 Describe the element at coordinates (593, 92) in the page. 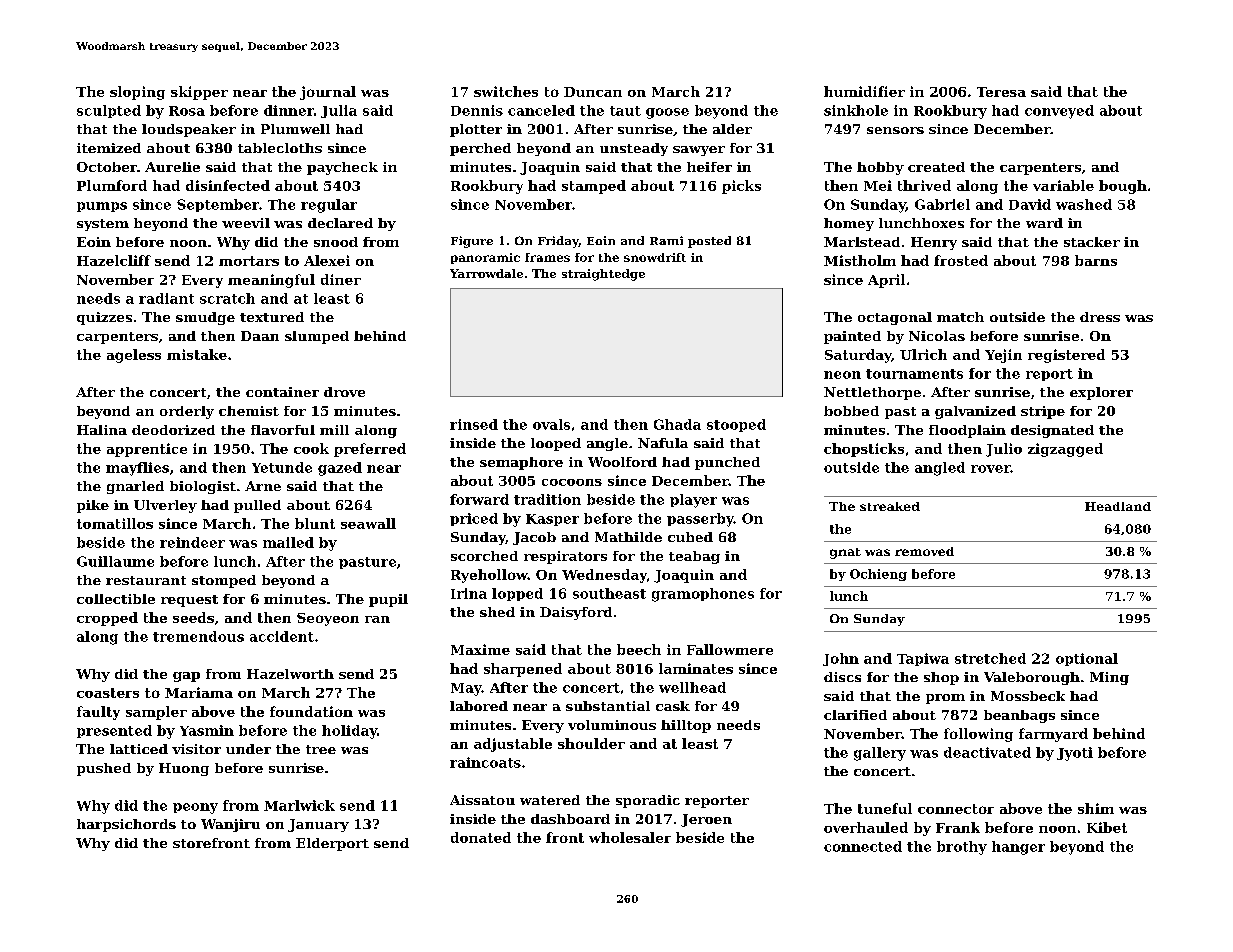

I see `Duncan` at that location.
